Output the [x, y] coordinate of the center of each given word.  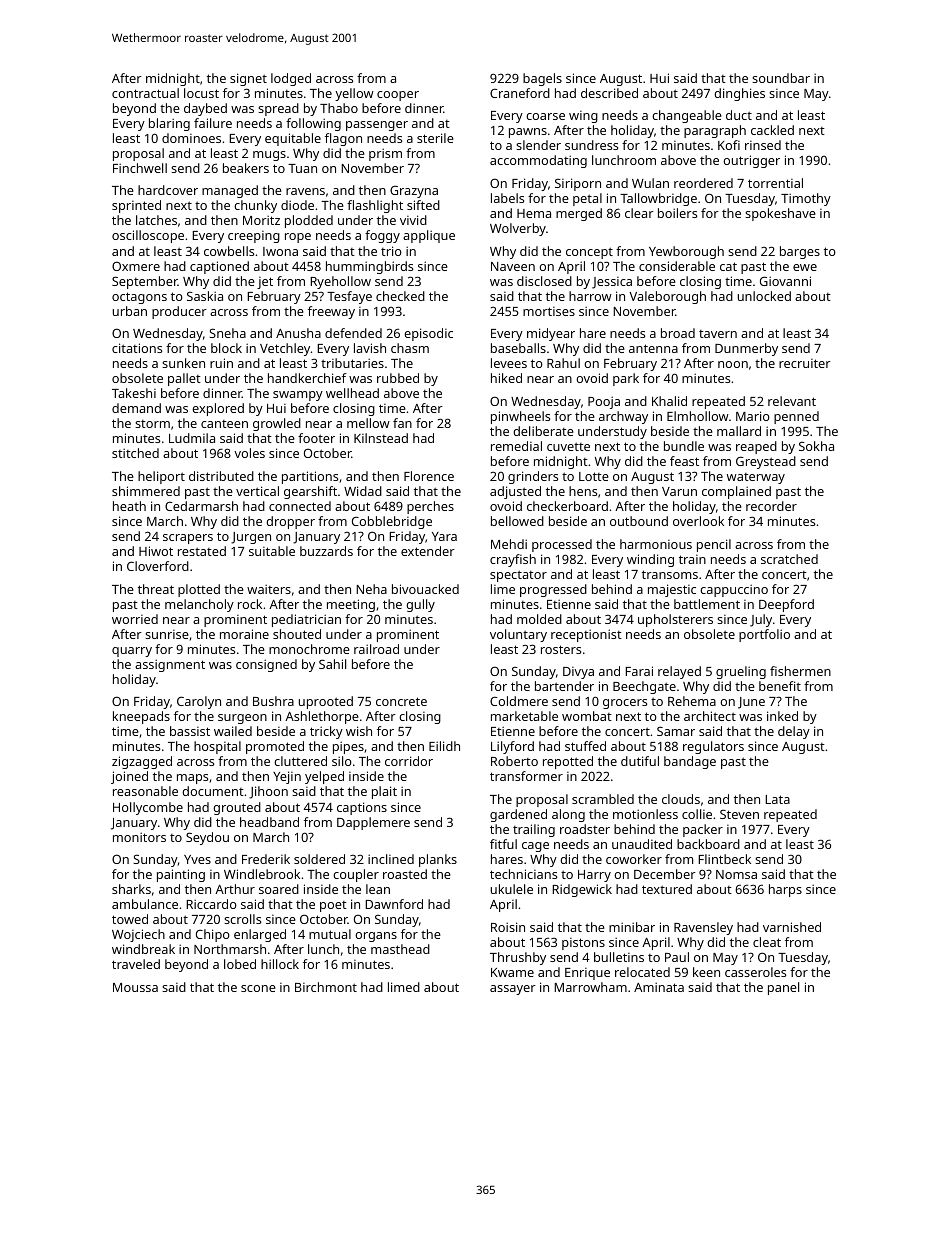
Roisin [508, 927]
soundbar [781, 78]
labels [507, 198]
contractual [145, 93]
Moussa [135, 987]
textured [667, 889]
